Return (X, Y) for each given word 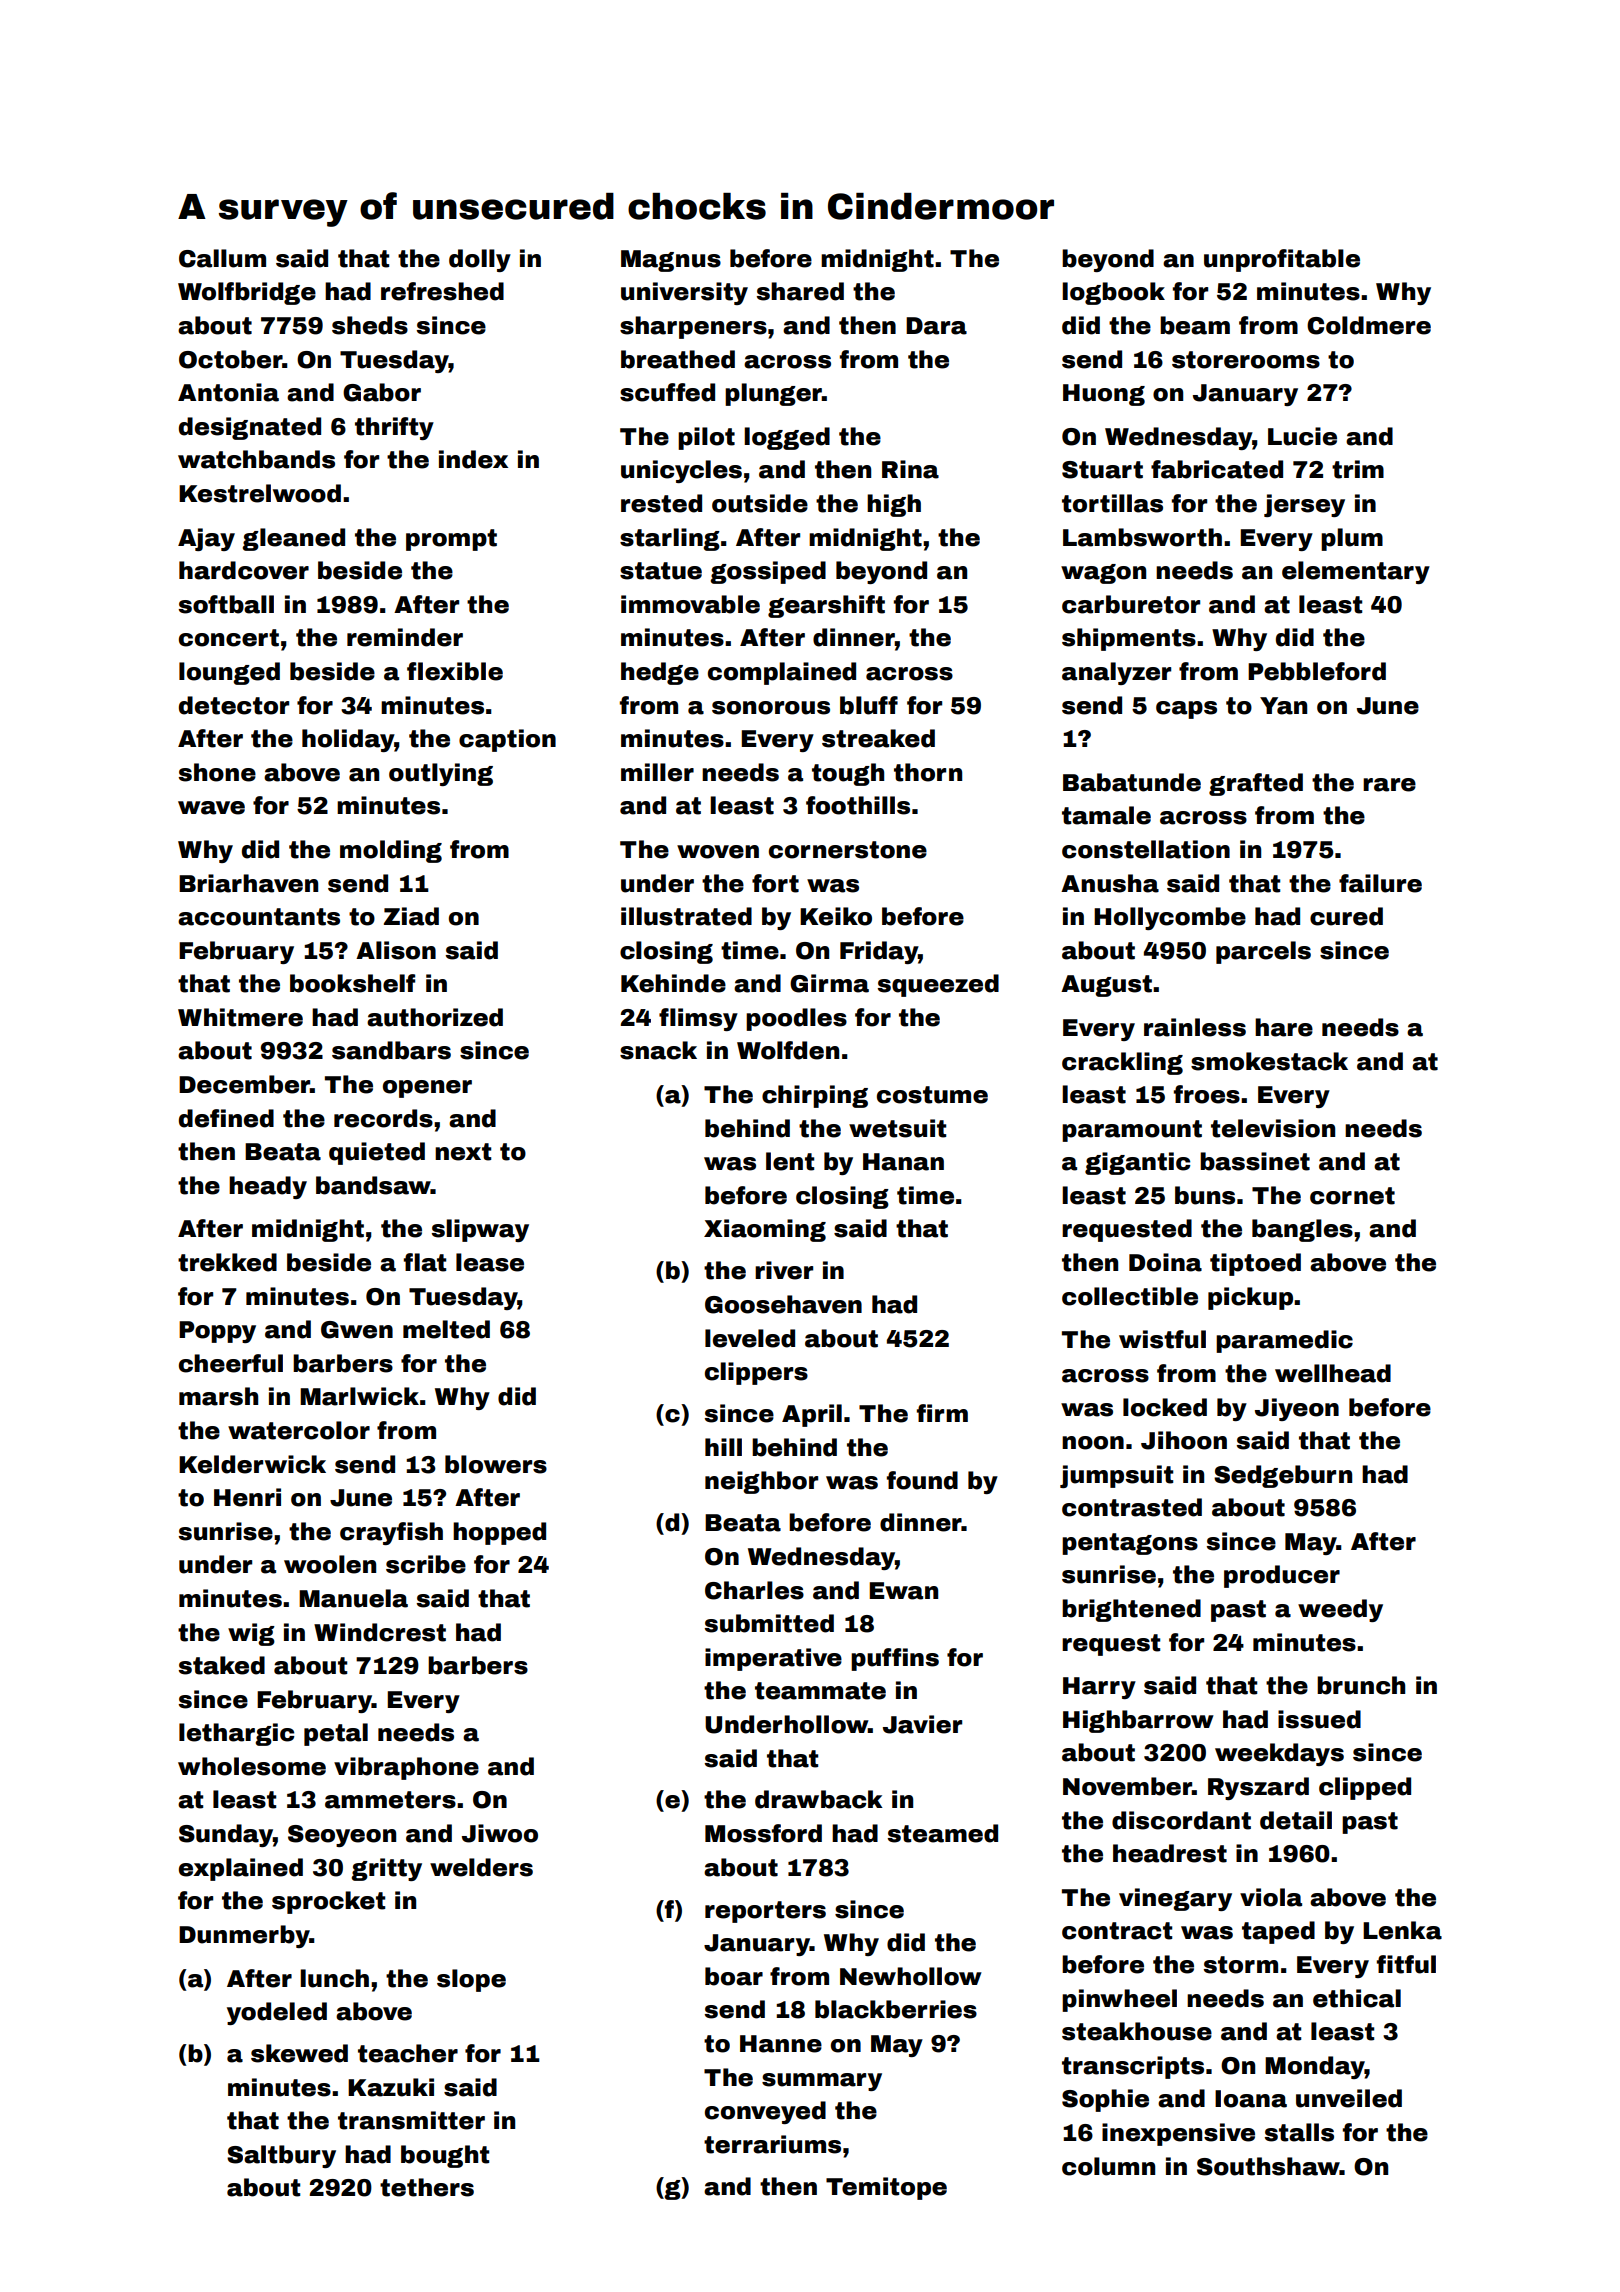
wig (251, 1634)
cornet (1352, 1196)
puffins (895, 1659)
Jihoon (1184, 1440)
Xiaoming (765, 1230)
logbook (1113, 293)
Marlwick (359, 1396)
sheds (370, 325)
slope (471, 1980)
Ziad (411, 916)
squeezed (938, 985)
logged (787, 438)
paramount (1132, 1131)
